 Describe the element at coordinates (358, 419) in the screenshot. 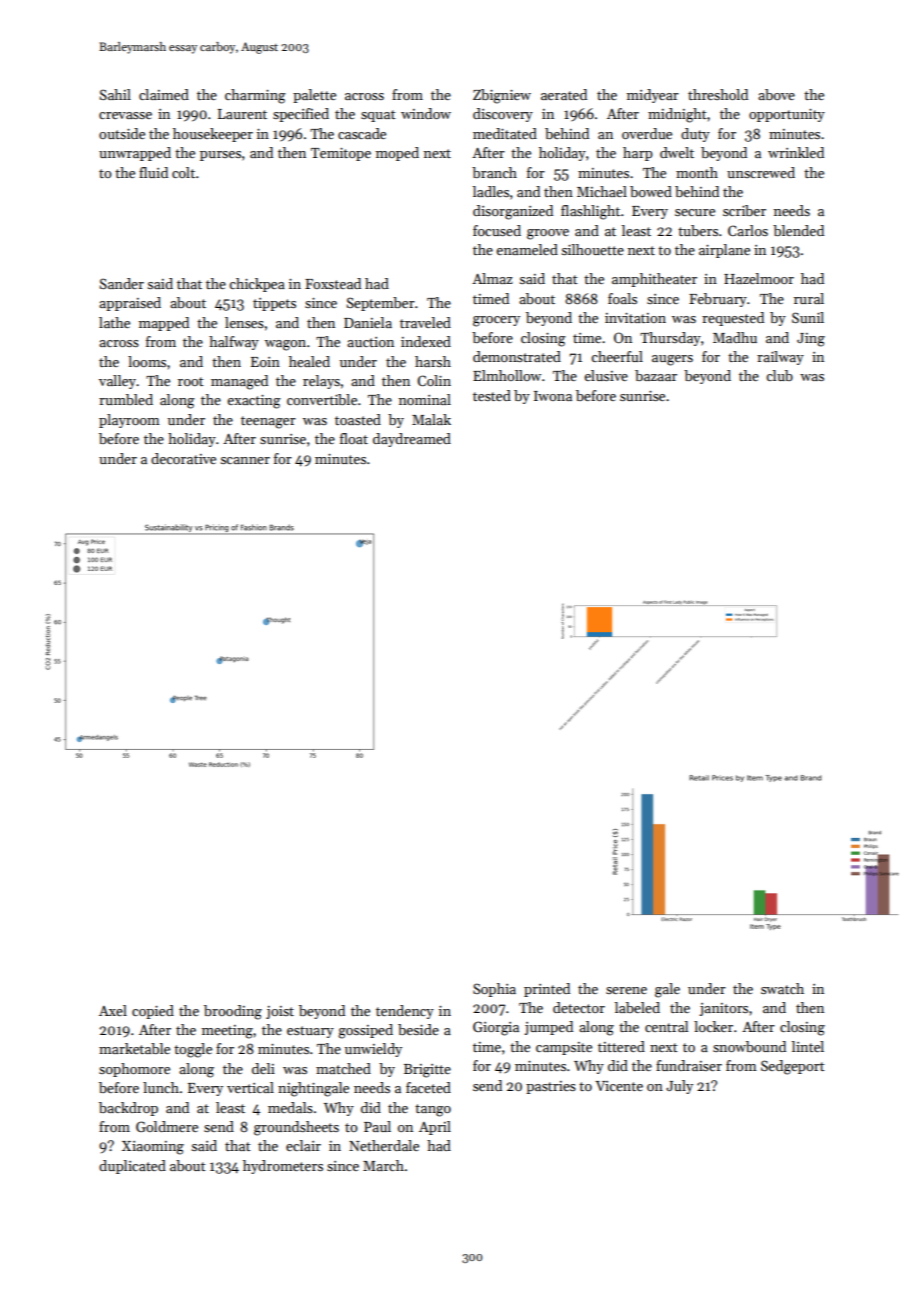

I see `toasted` at that location.
